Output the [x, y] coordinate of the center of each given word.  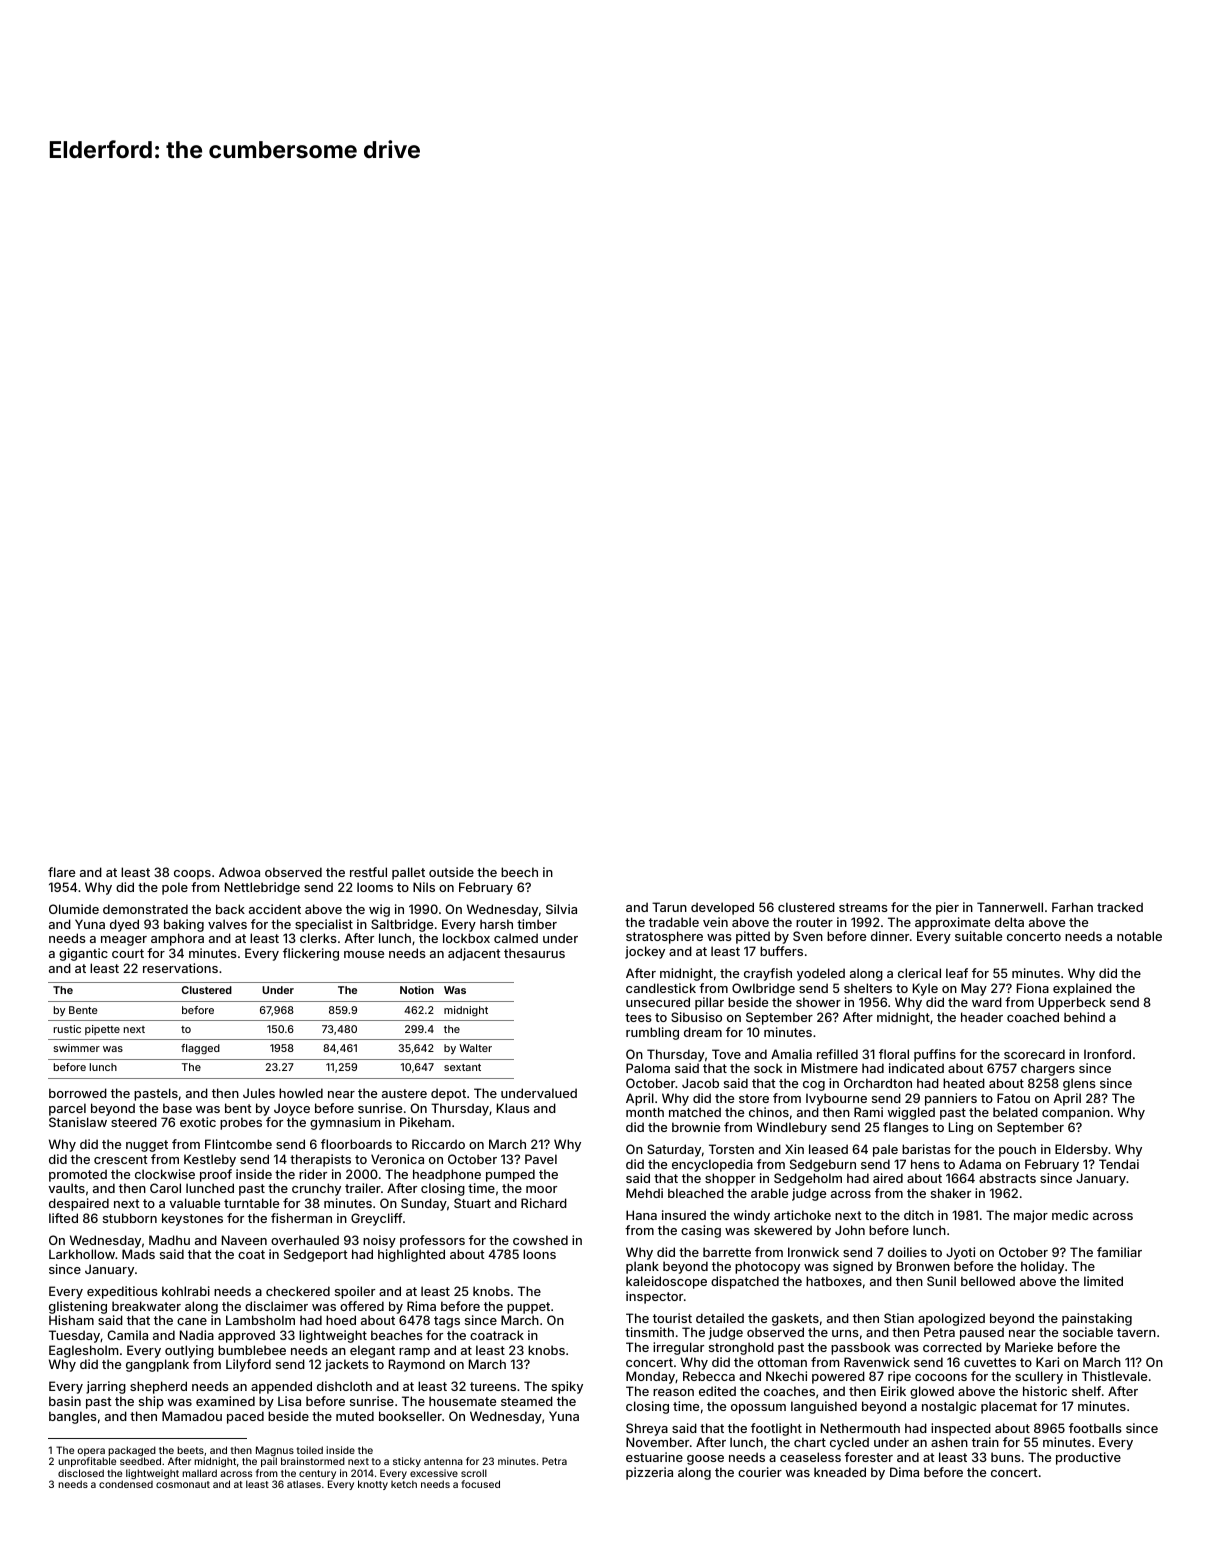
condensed [126, 1484]
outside [451, 872]
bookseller [410, 1416]
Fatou [1013, 1098]
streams [863, 907]
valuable [194, 1203]
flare [61, 872]
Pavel [541, 1159]
